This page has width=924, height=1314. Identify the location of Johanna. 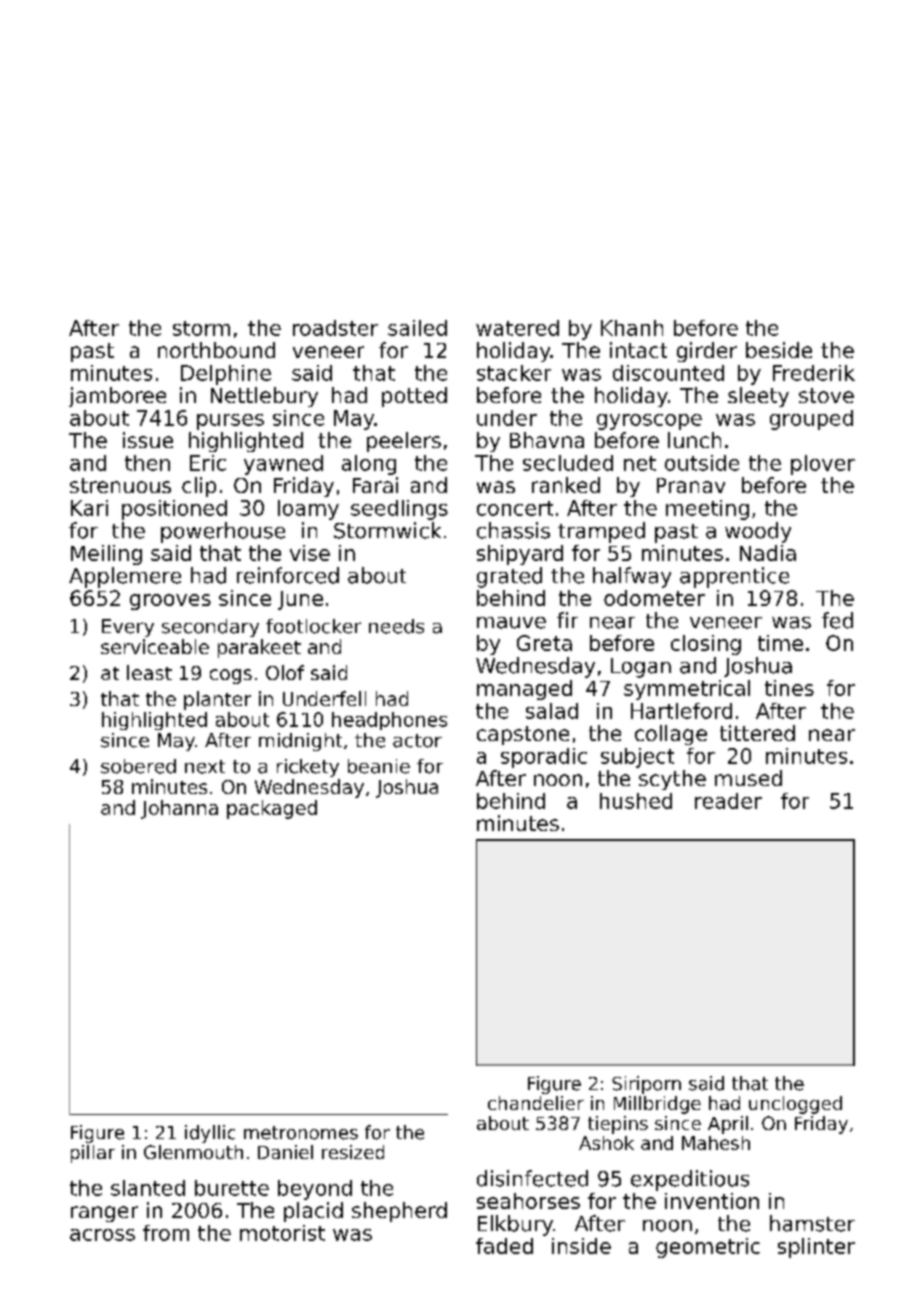
(179, 809).
